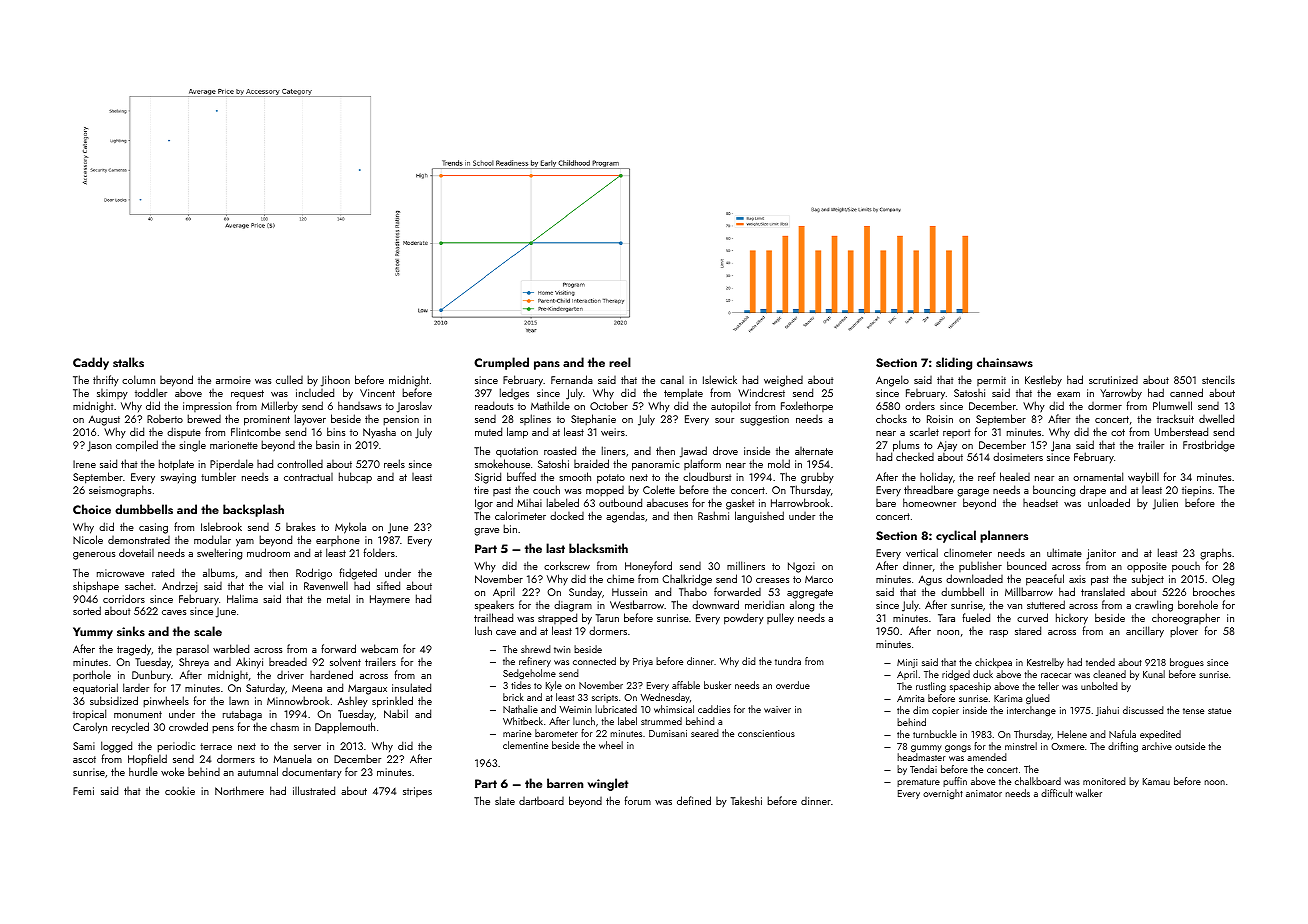  What do you see at coordinates (562, 649) in the screenshot?
I see `twin` at bounding box center [562, 649].
